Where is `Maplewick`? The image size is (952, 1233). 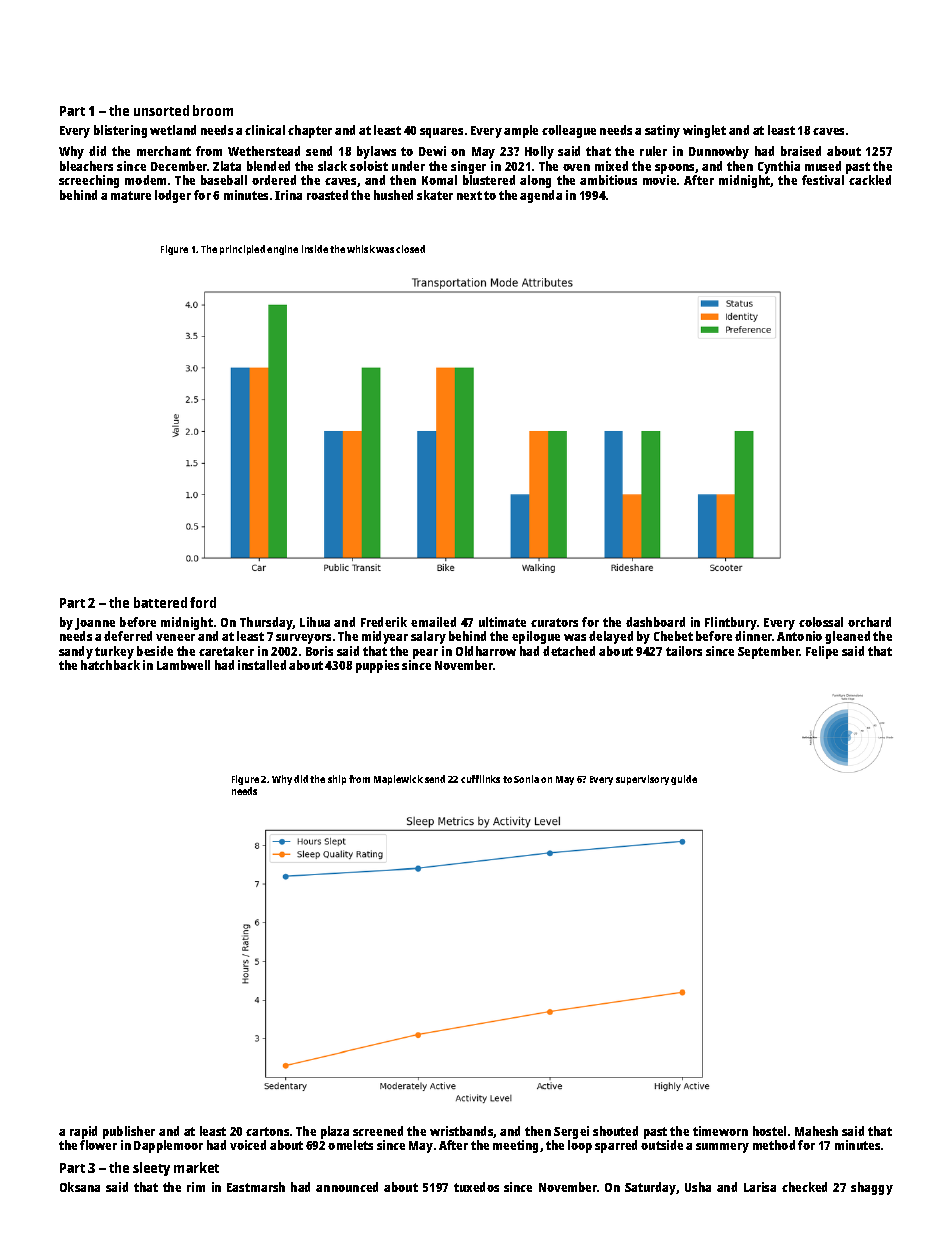
Maplewick is located at coordinates (398, 780).
